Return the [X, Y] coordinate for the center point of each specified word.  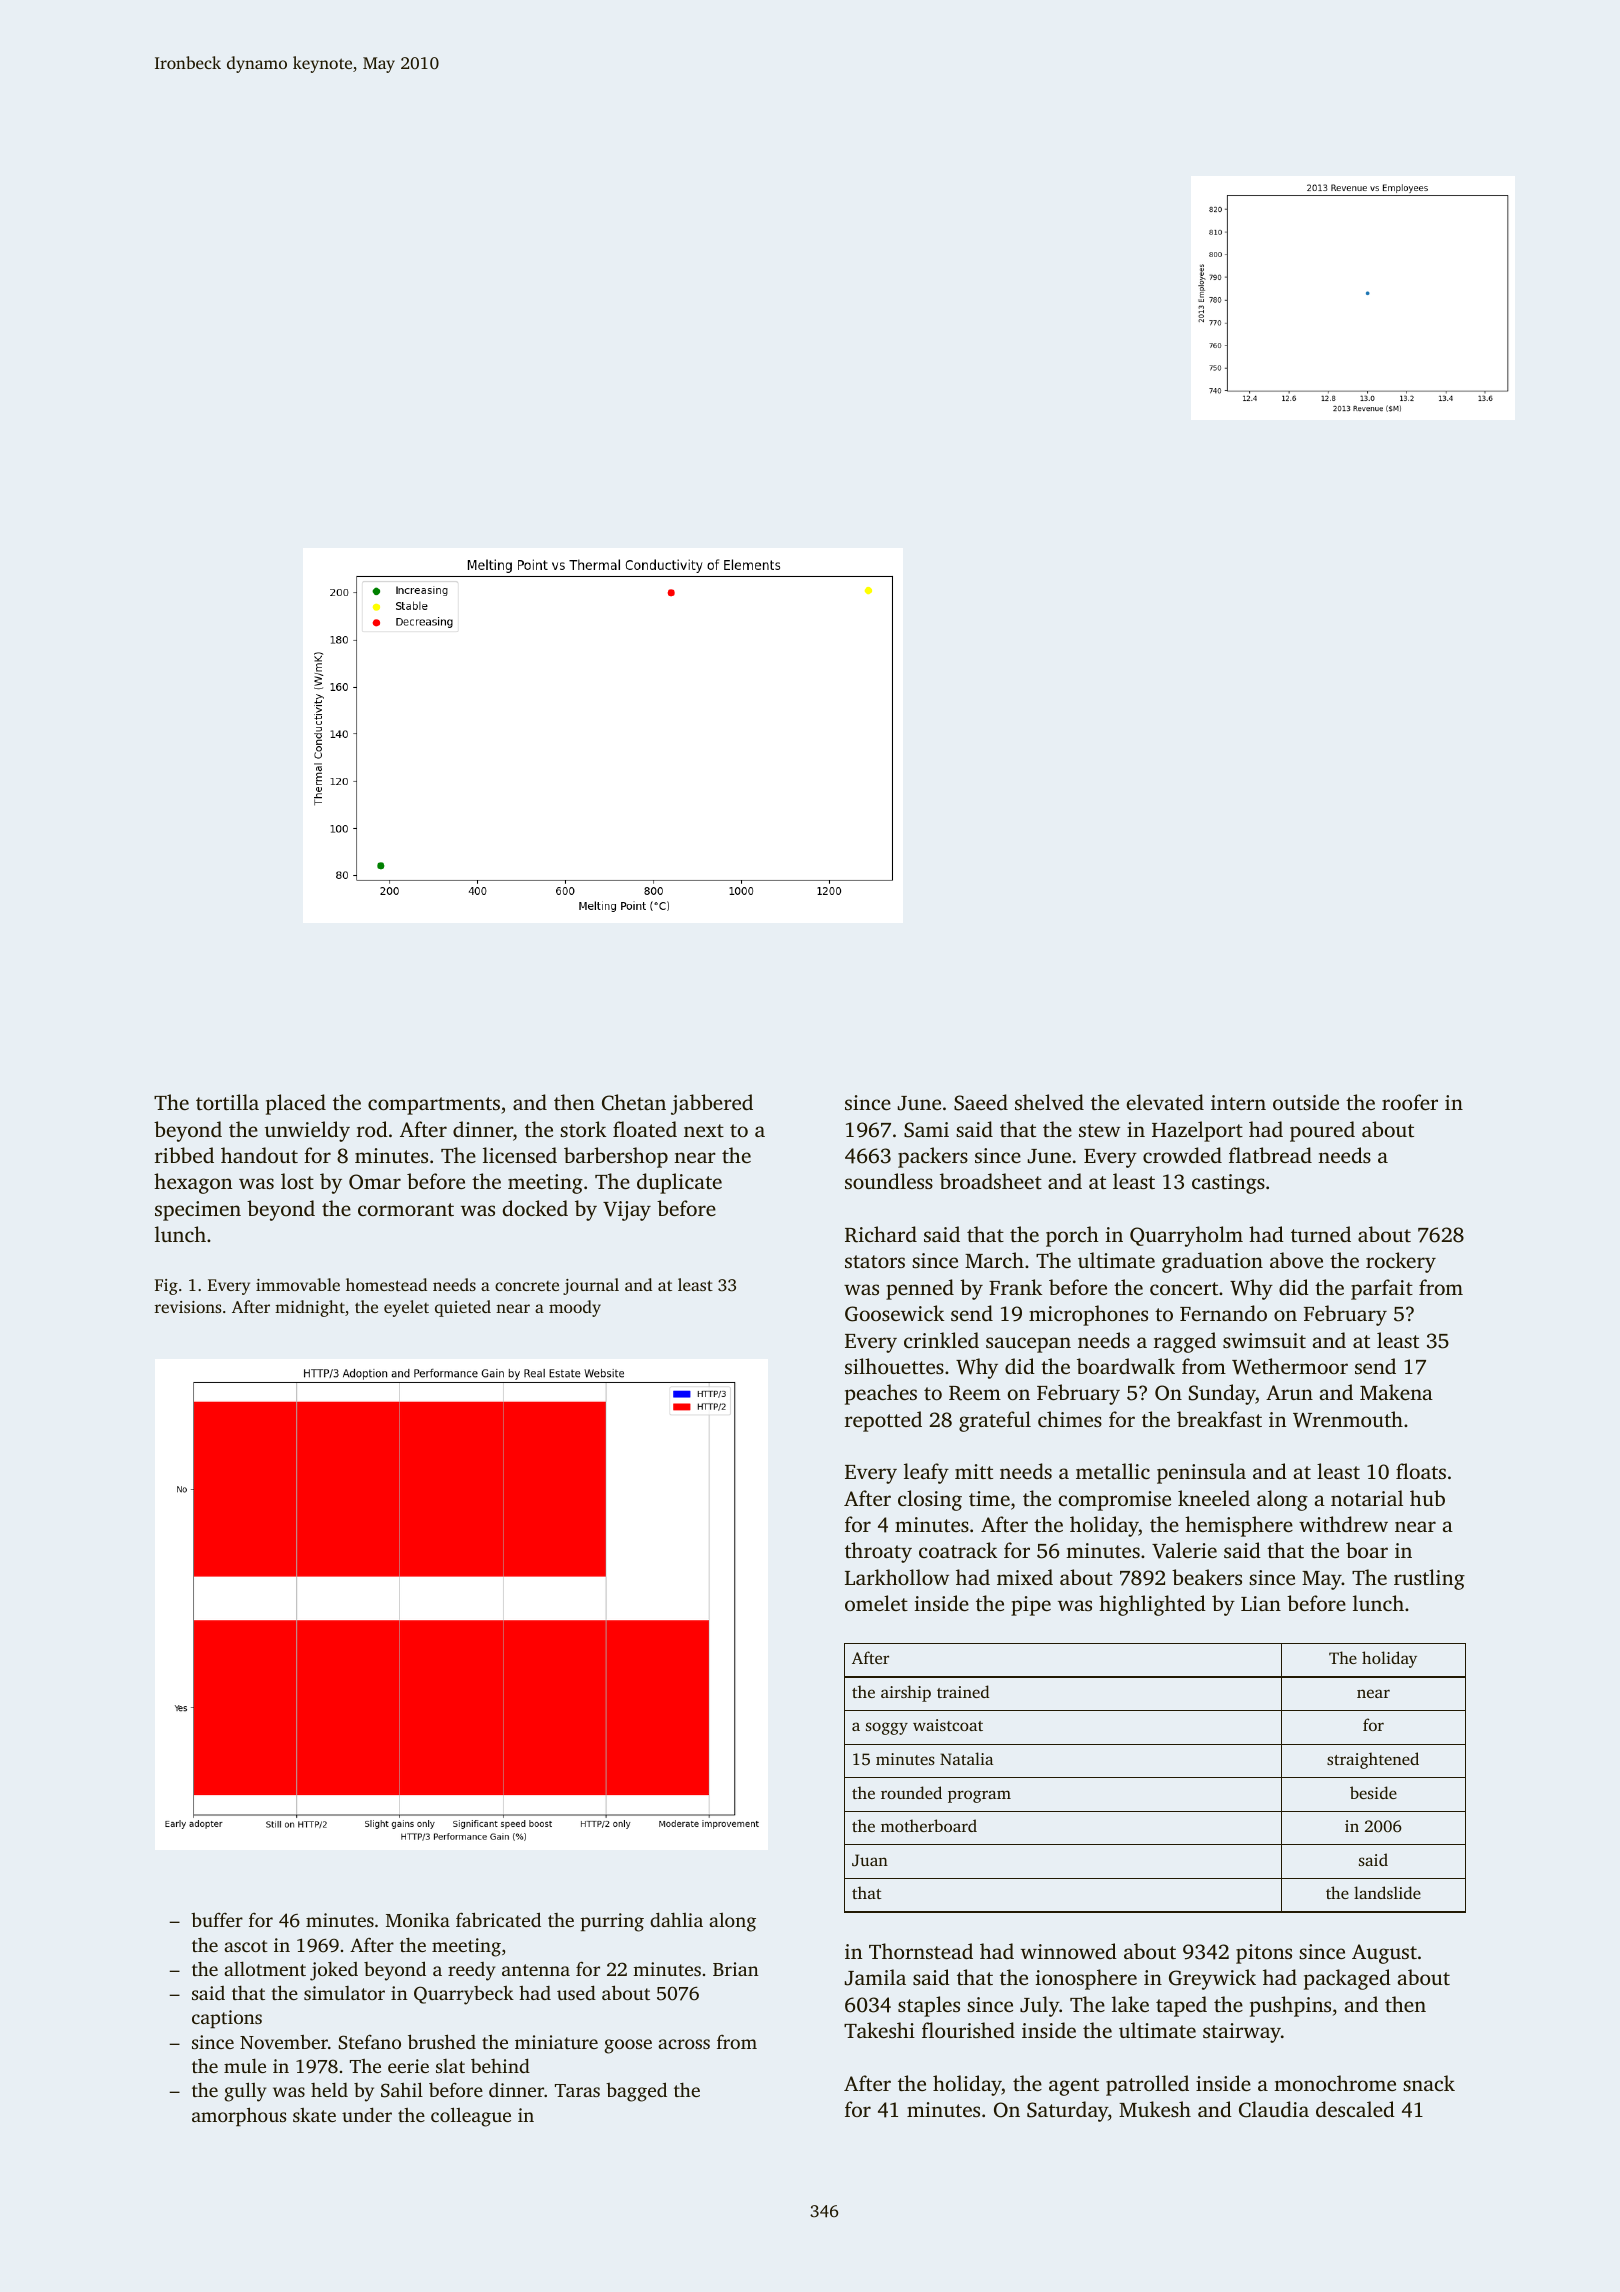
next [704, 1130]
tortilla [227, 1102]
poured [1322, 1131]
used [576, 1992]
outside [1306, 1102]
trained [963, 1691]
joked [334, 1971]
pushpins [1290, 2006]
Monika [418, 1919]
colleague [471, 2117]
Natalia [966, 1758]
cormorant [406, 1209]
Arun [1289, 1392]
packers [933, 1157]
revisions [188, 1307]
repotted [883, 1421]
